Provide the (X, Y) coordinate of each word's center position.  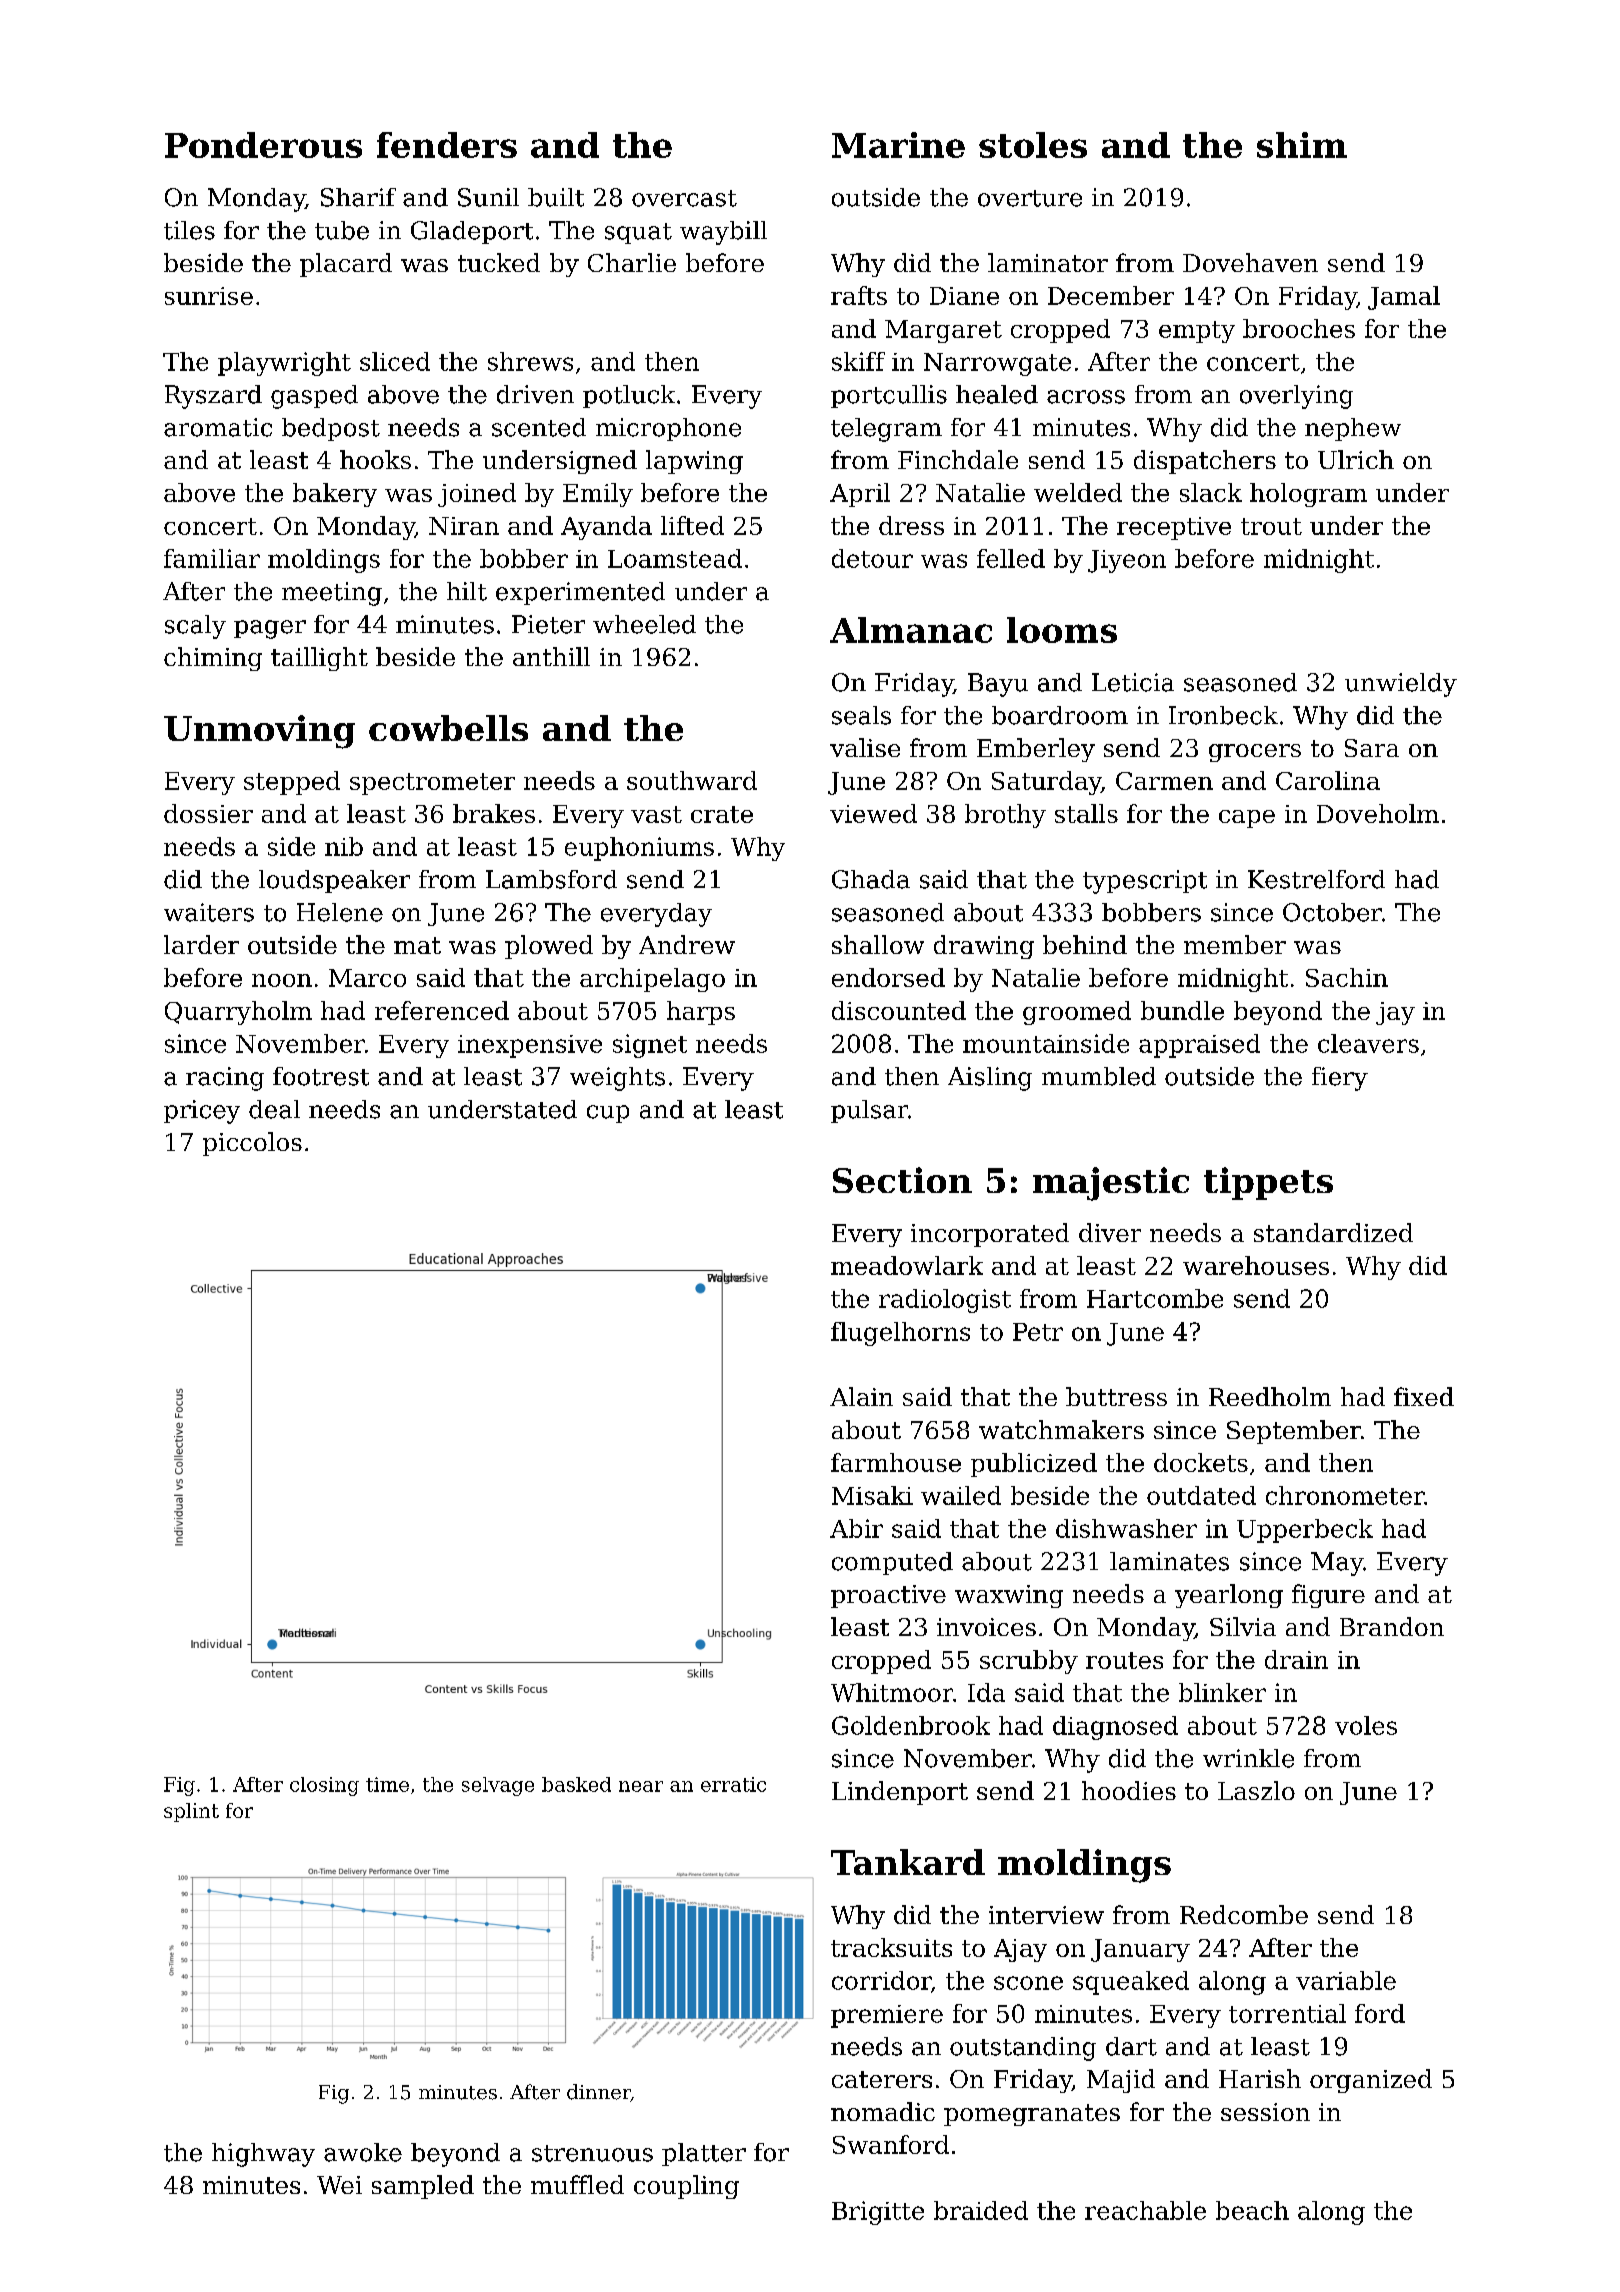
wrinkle (1248, 1758)
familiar (212, 558)
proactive (888, 1596)
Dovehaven (1250, 262)
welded (1078, 492)
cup (608, 1114)
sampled (423, 2187)
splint (191, 1812)
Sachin (1347, 977)
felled (1011, 558)
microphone (668, 429)
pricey (202, 1112)
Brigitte (878, 2213)
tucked (499, 262)
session (1265, 2112)
